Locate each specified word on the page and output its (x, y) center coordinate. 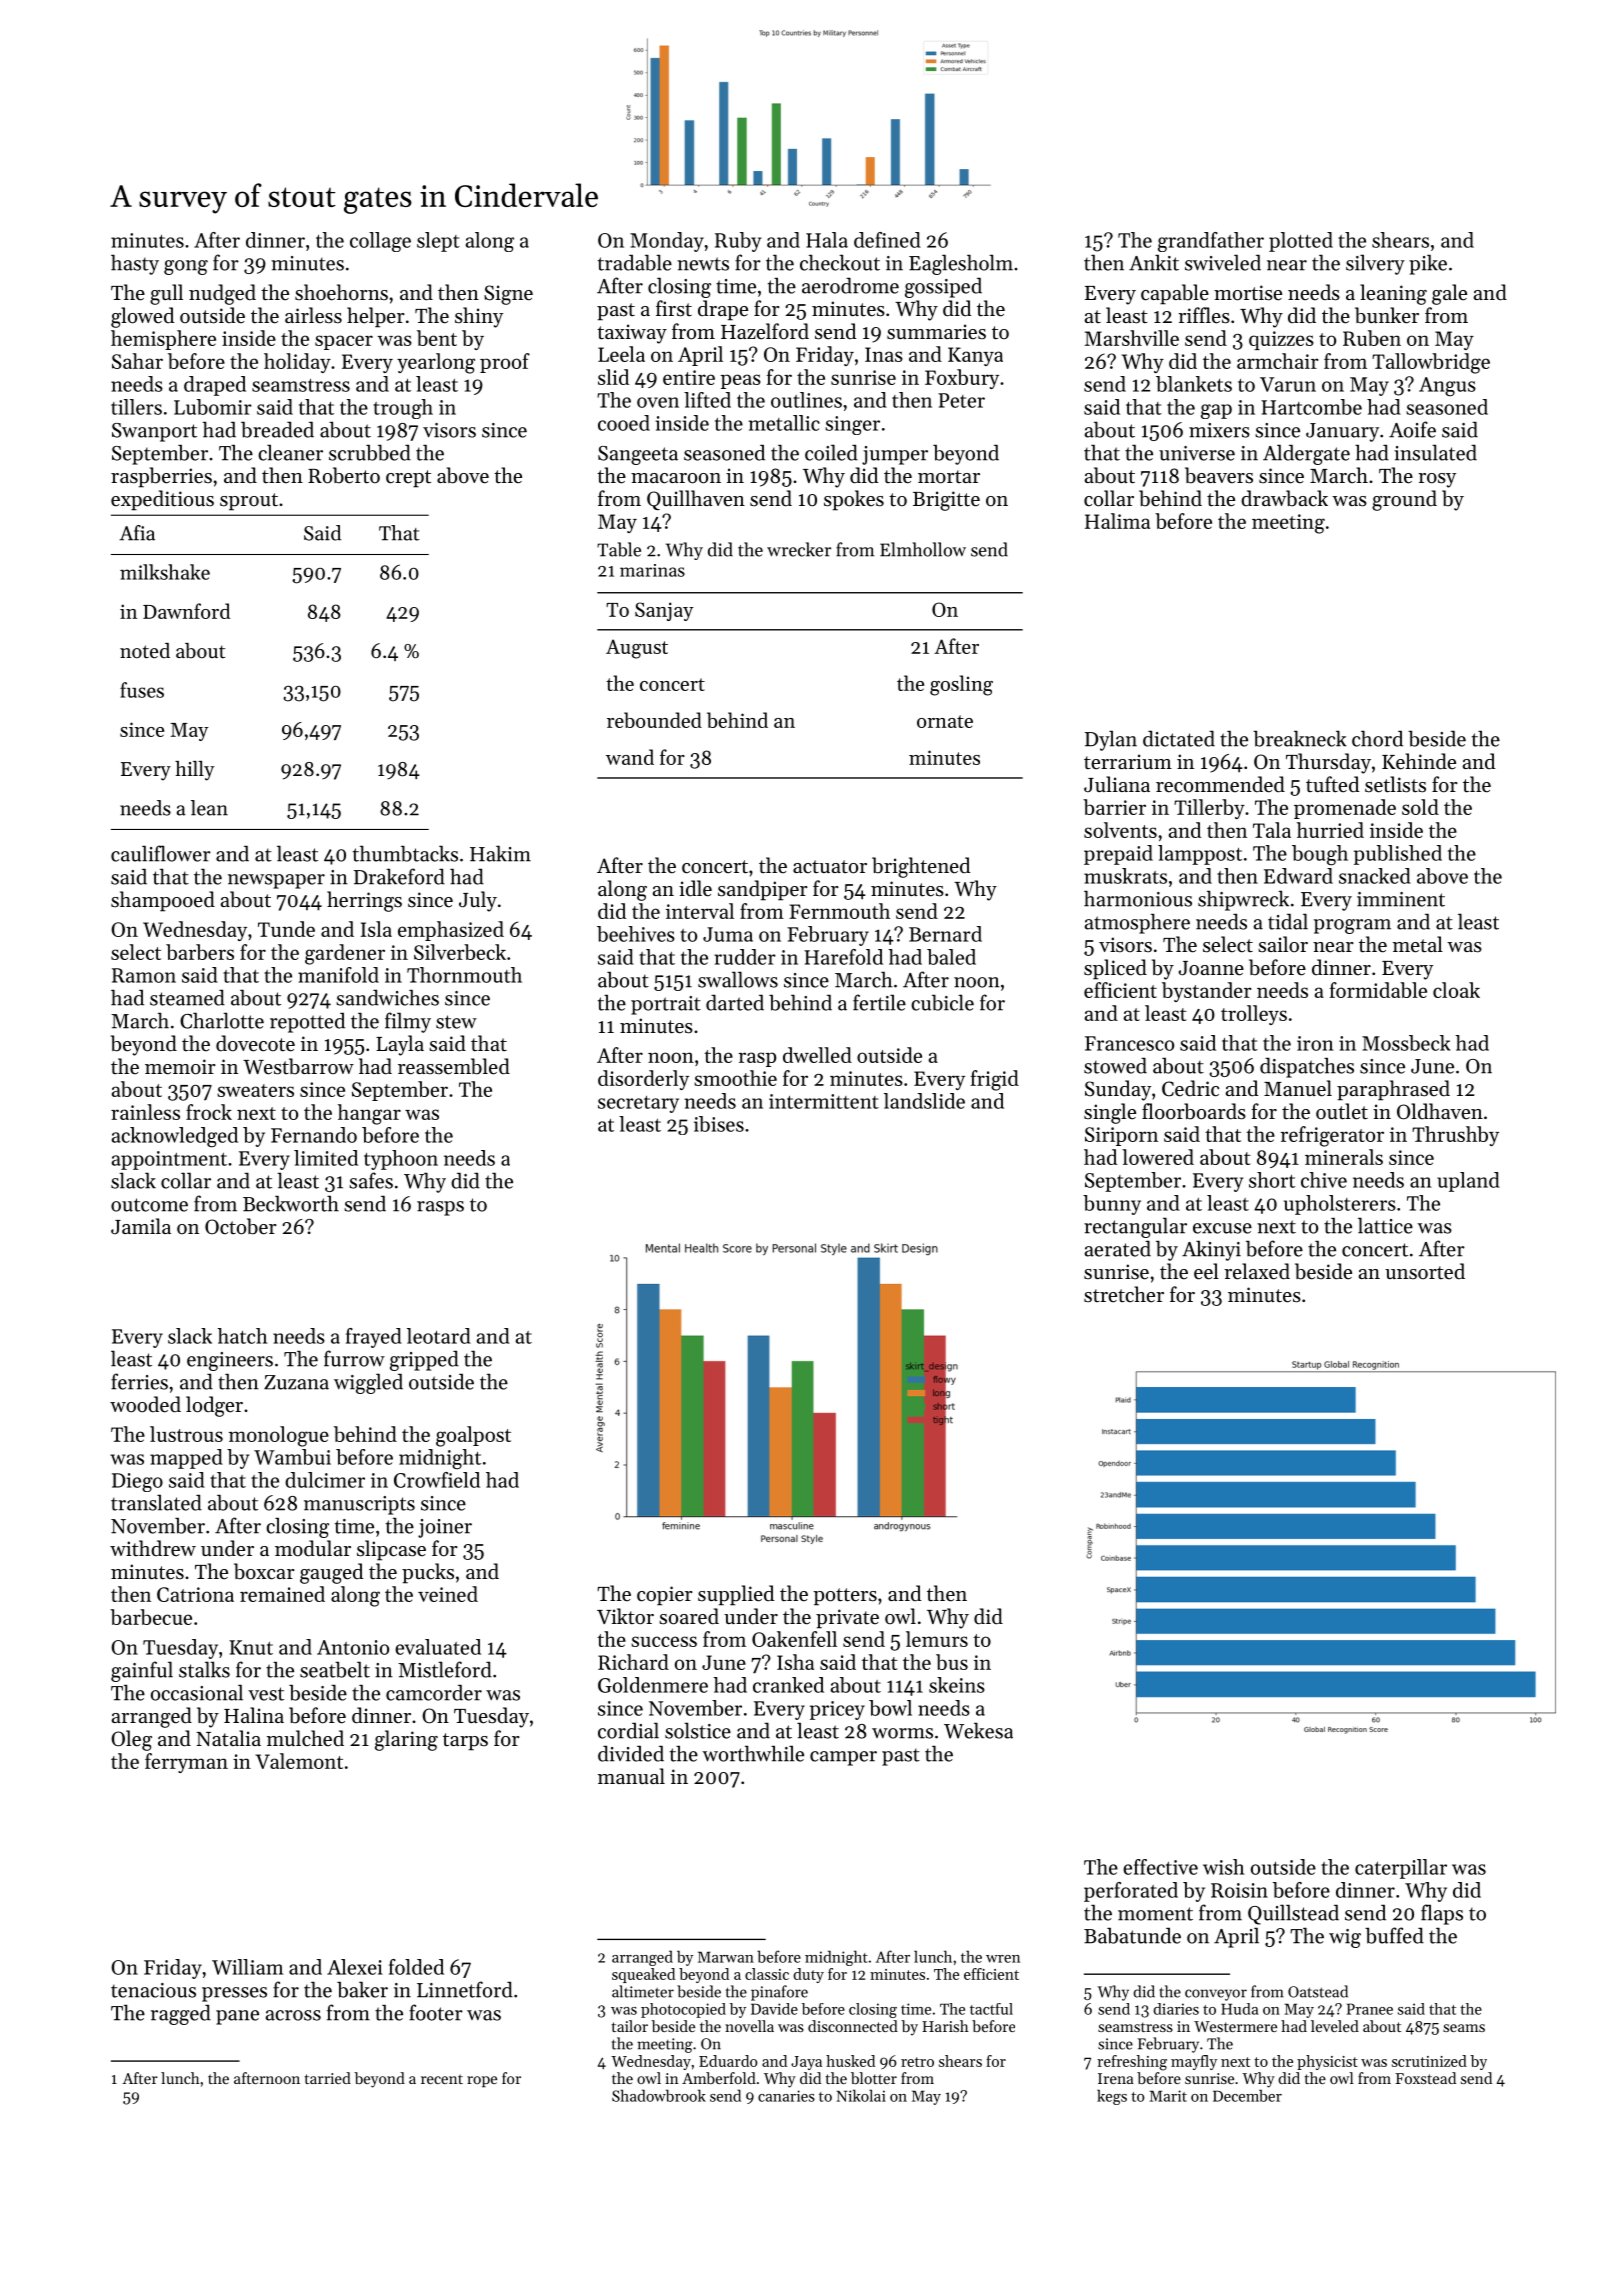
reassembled (454, 1066)
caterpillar (1401, 1869)
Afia (137, 533)
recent (442, 2079)
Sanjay (664, 611)
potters (845, 1597)
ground (1404, 500)
